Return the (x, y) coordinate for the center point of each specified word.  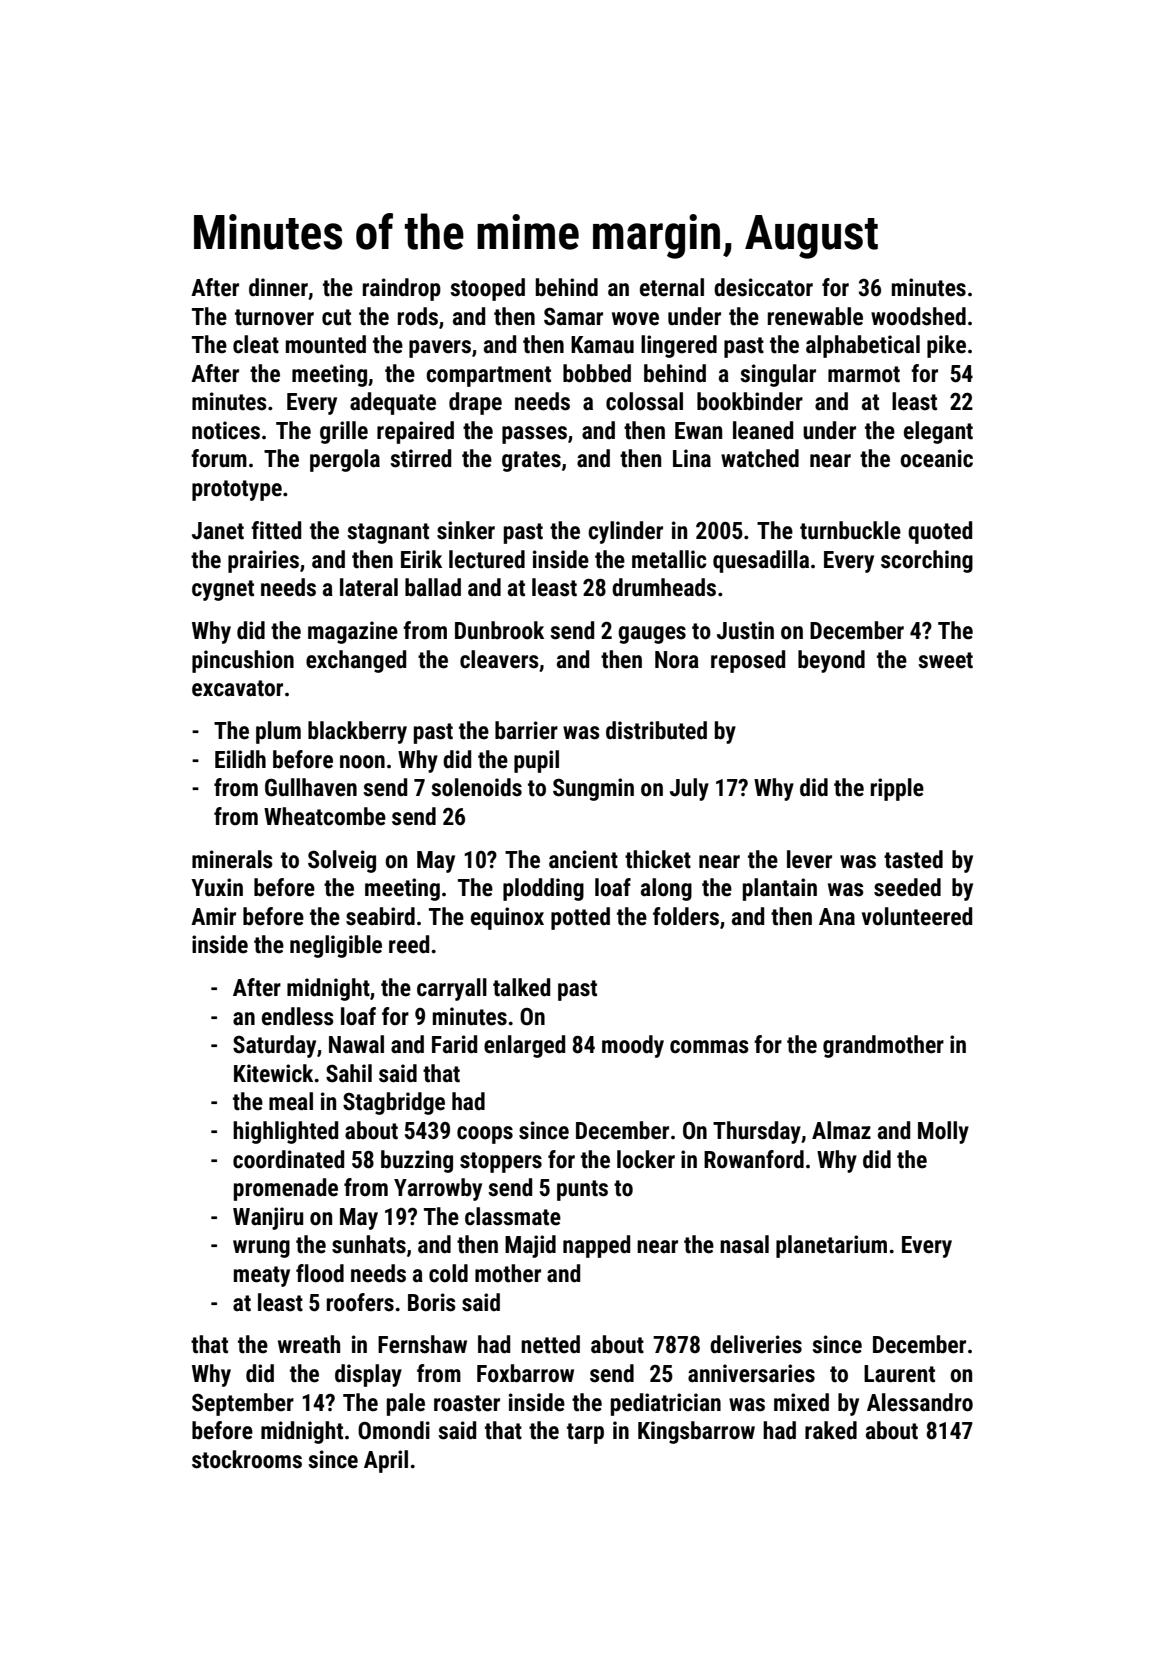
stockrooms (247, 1459)
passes (534, 435)
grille (344, 432)
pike (946, 346)
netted (550, 1344)
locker (646, 1159)
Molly (943, 1132)
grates (531, 461)
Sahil (349, 1073)
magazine (353, 632)
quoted (940, 532)
